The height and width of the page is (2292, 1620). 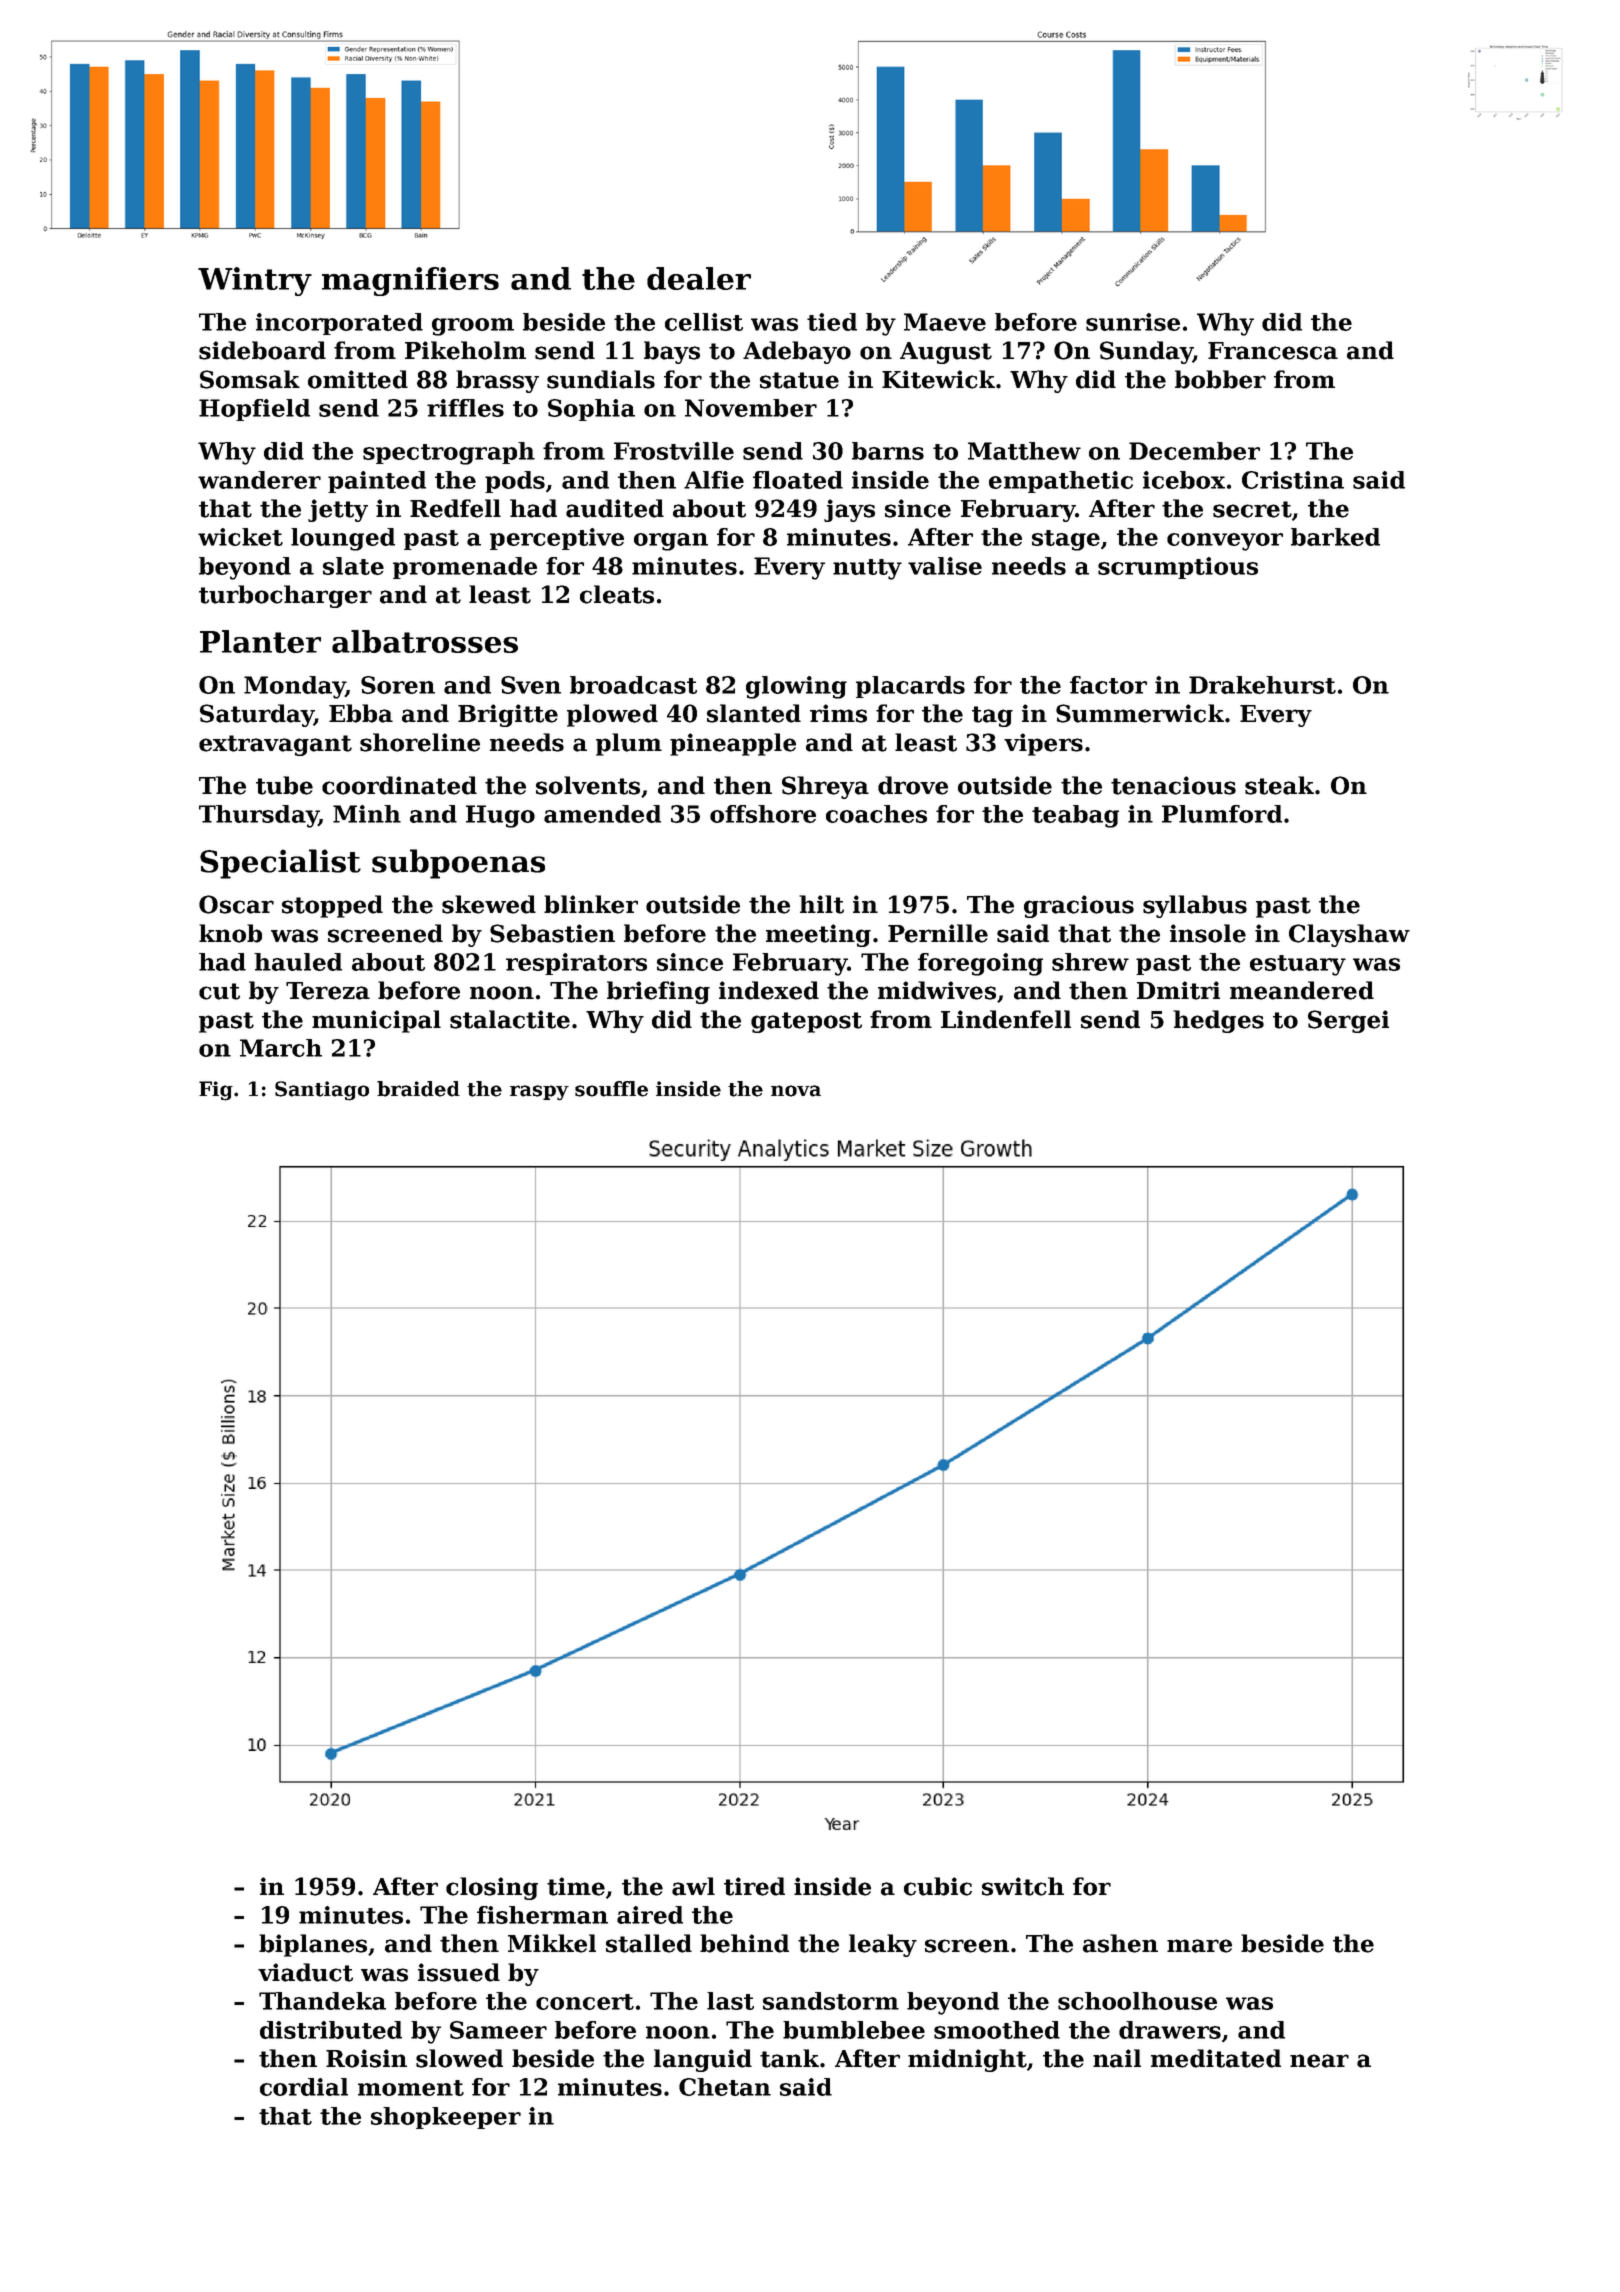 I want to click on last, so click(x=730, y=2001).
